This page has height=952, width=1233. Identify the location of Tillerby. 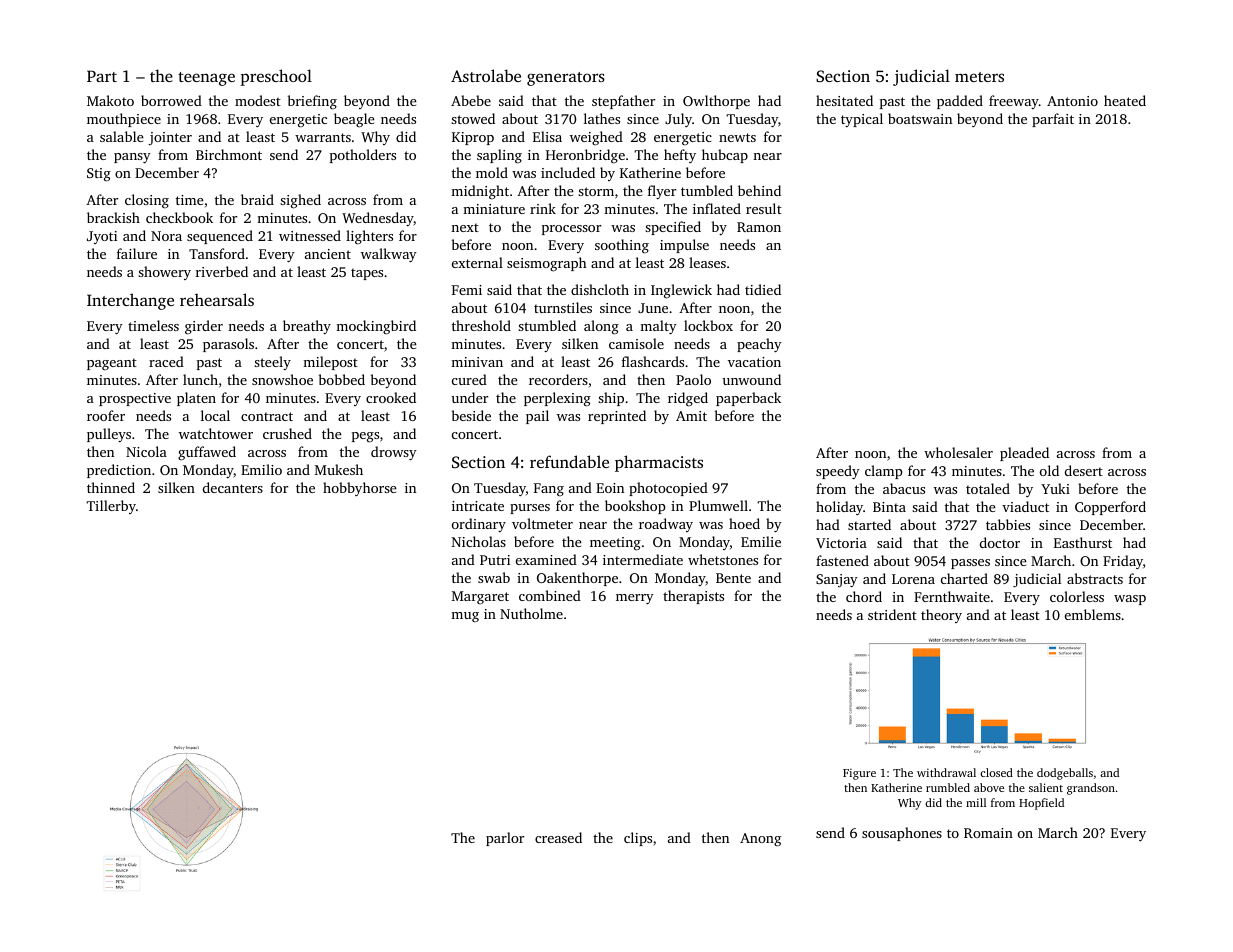
(111, 507).
